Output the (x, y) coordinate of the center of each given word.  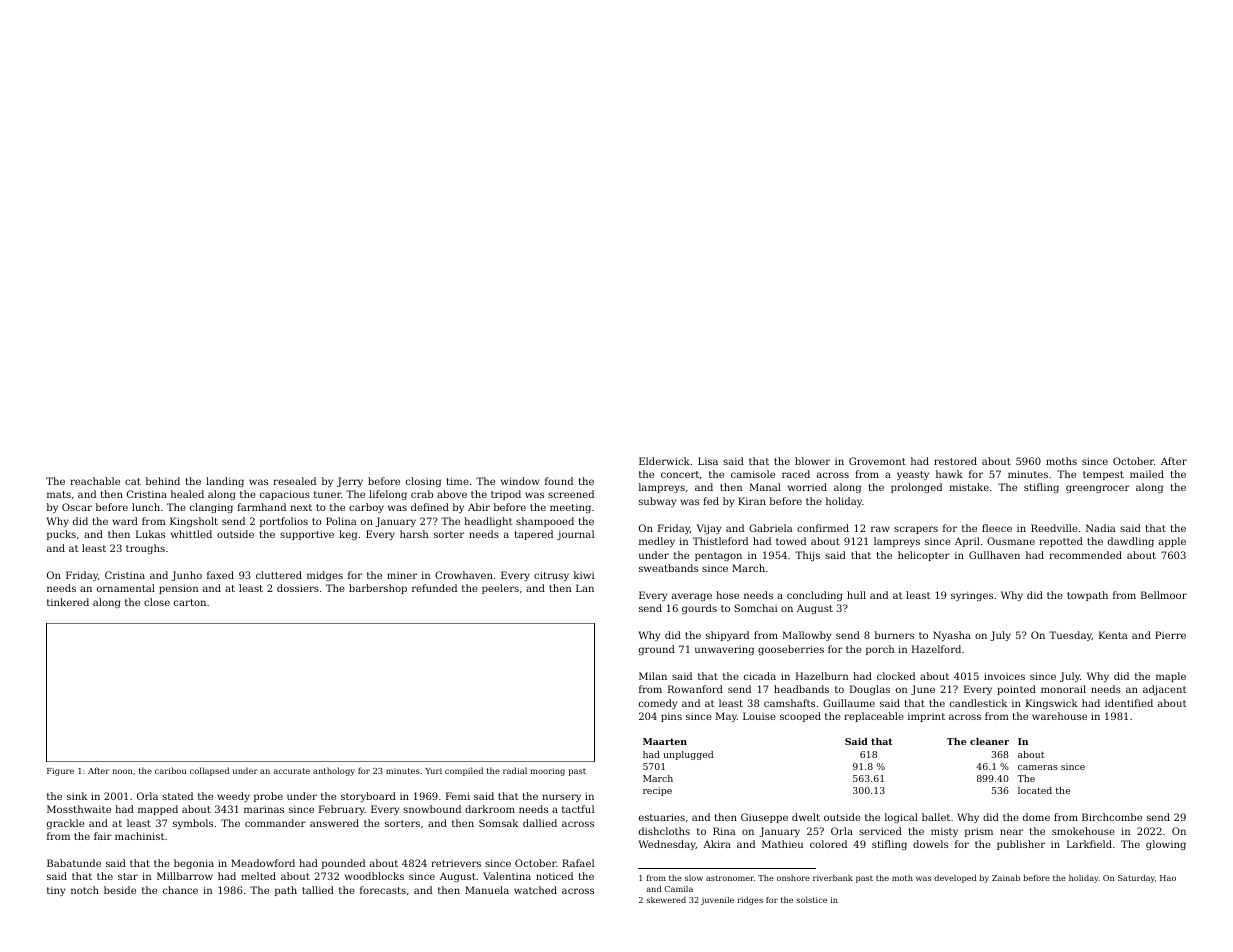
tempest (1103, 475)
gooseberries (791, 650)
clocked (896, 676)
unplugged (688, 755)
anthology (334, 771)
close (157, 602)
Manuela (487, 890)
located (1035, 790)
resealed (294, 481)
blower (812, 461)
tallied (318, 890)
